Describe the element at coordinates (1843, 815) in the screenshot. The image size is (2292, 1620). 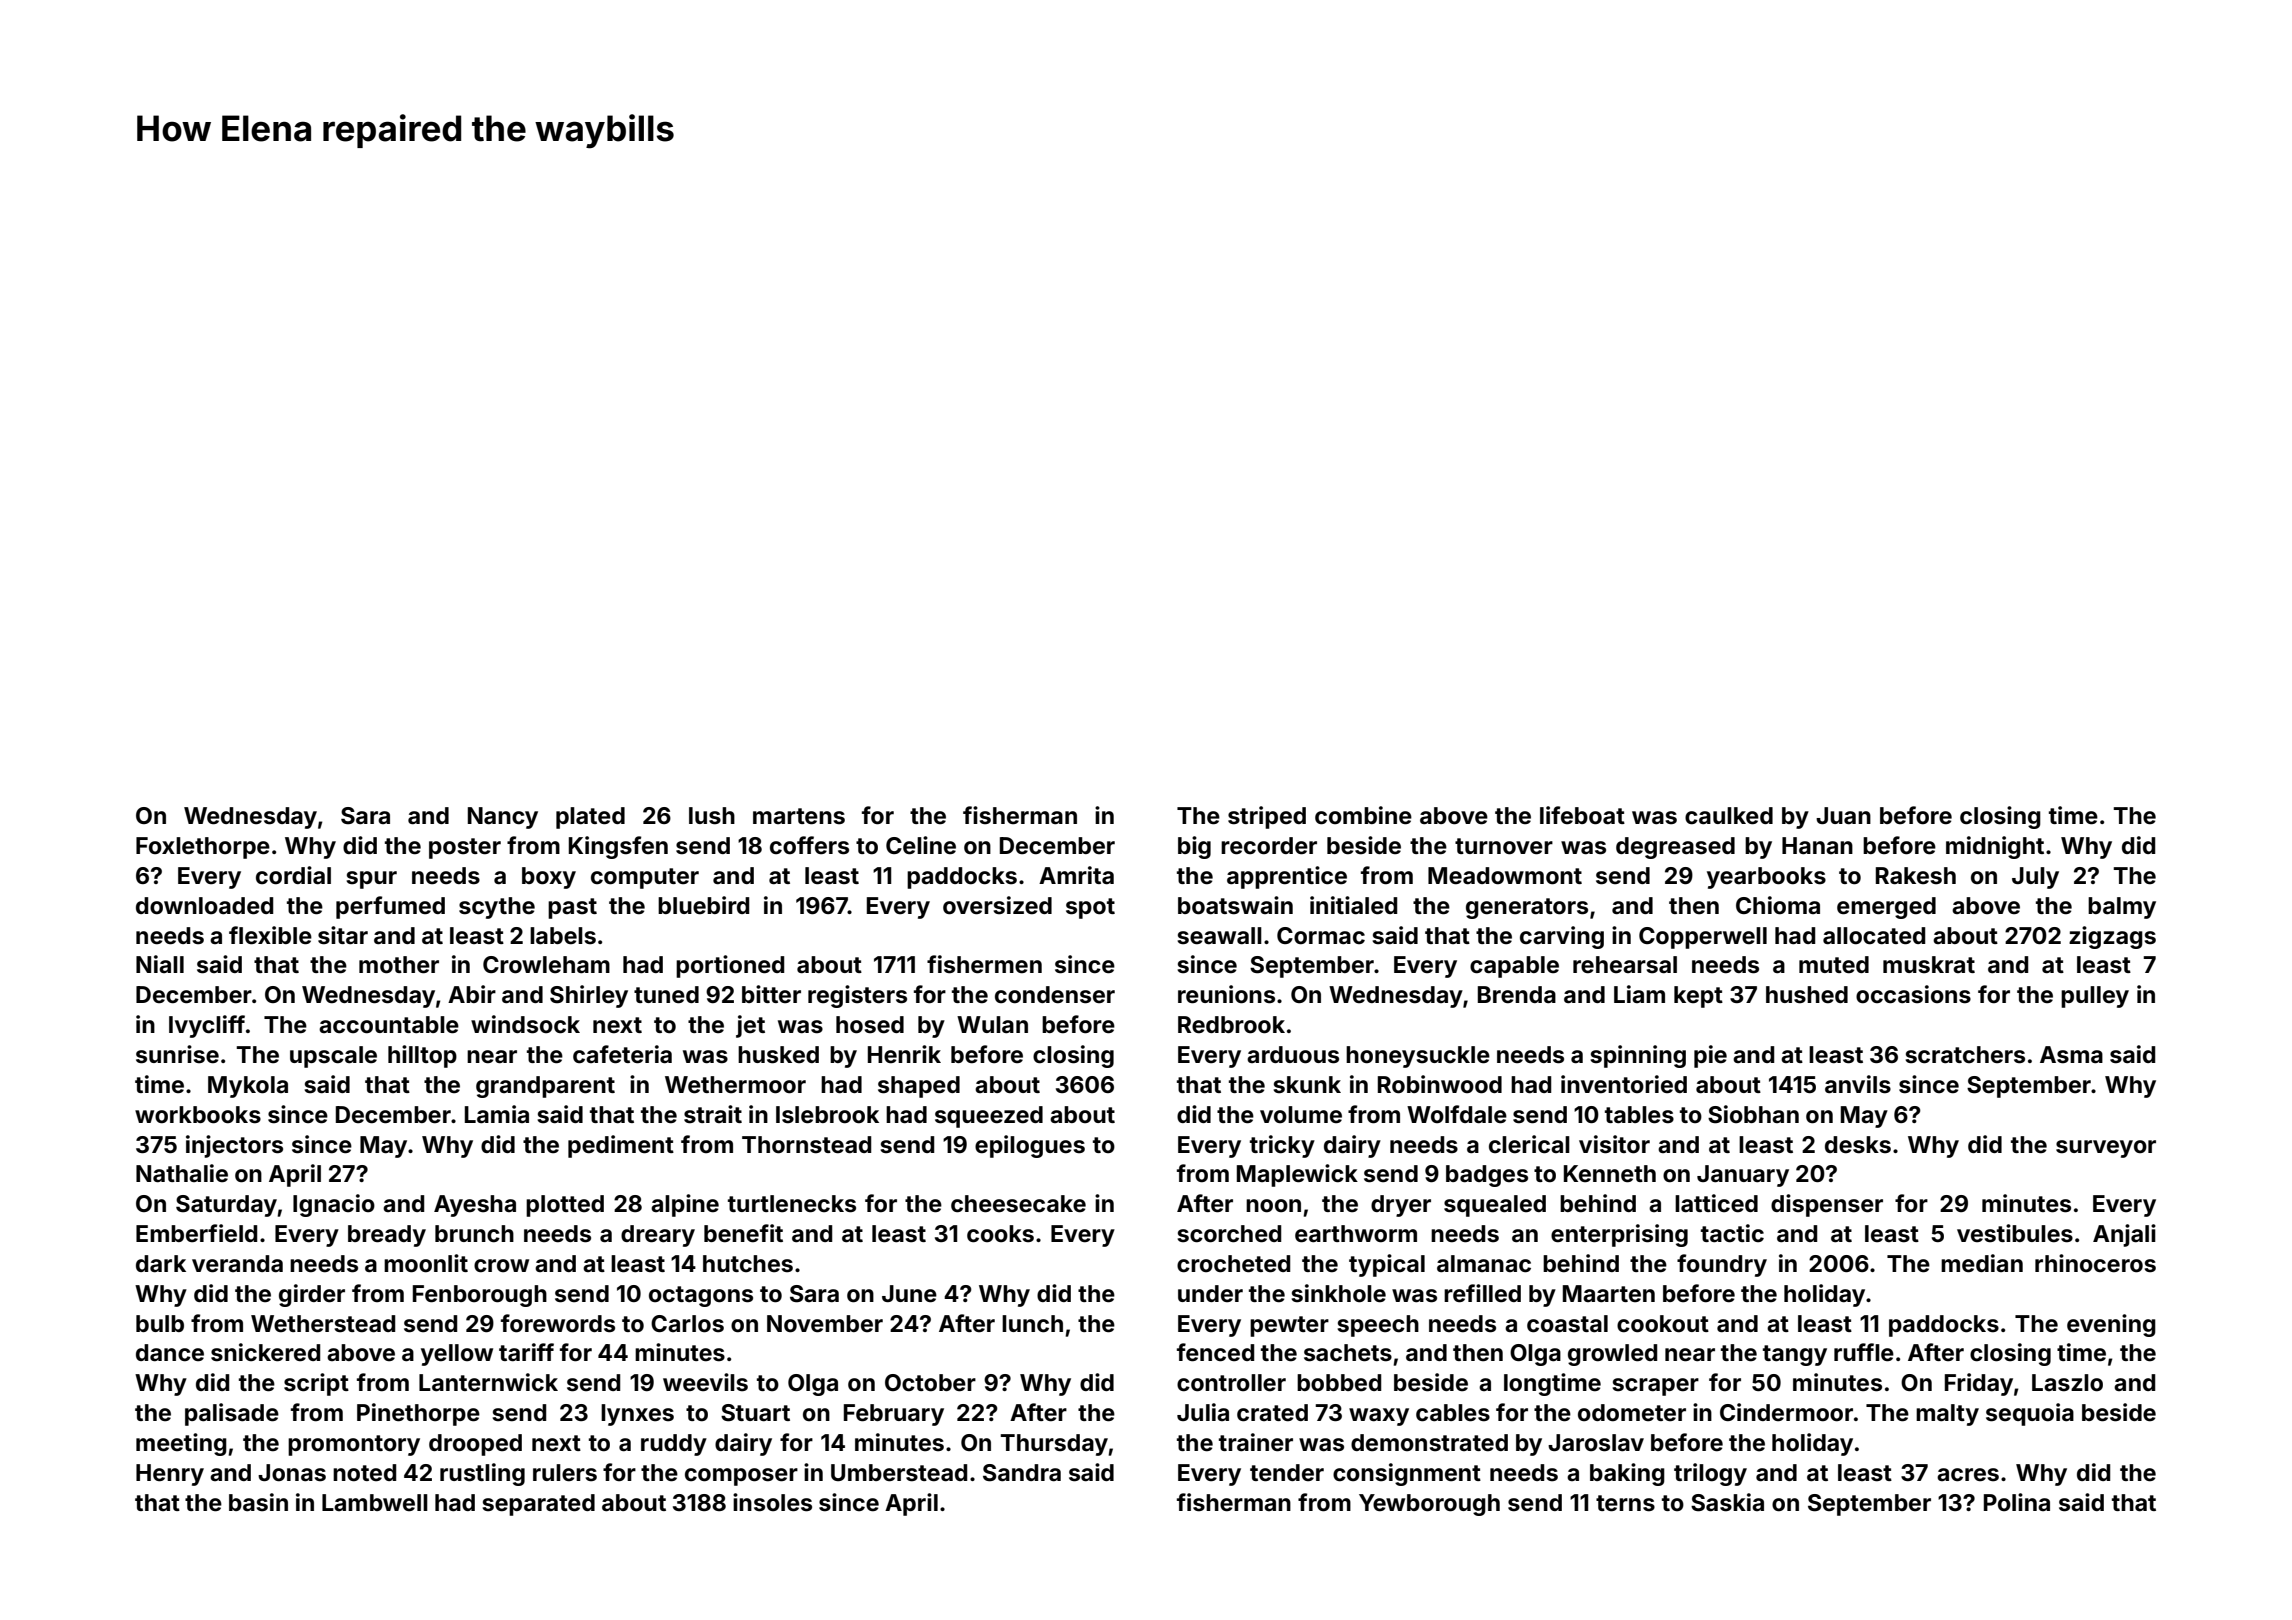
I see `Juan` at that location.
